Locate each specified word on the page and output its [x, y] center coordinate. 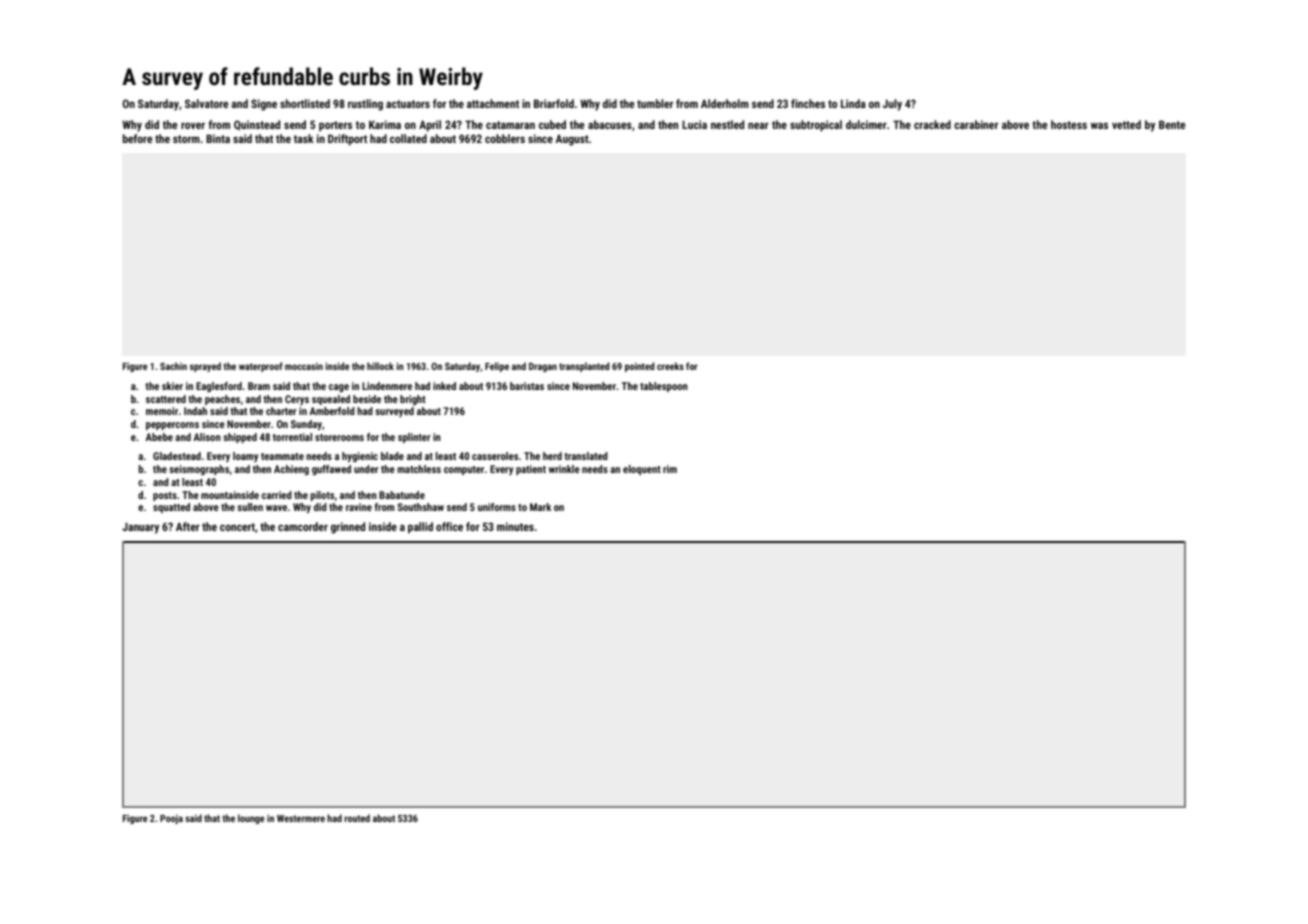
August [572, 140]
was [1099, 126]
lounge [251, 819]
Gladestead [177, 456]
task [304, 138]
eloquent [642, 470]
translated [586, 456]
